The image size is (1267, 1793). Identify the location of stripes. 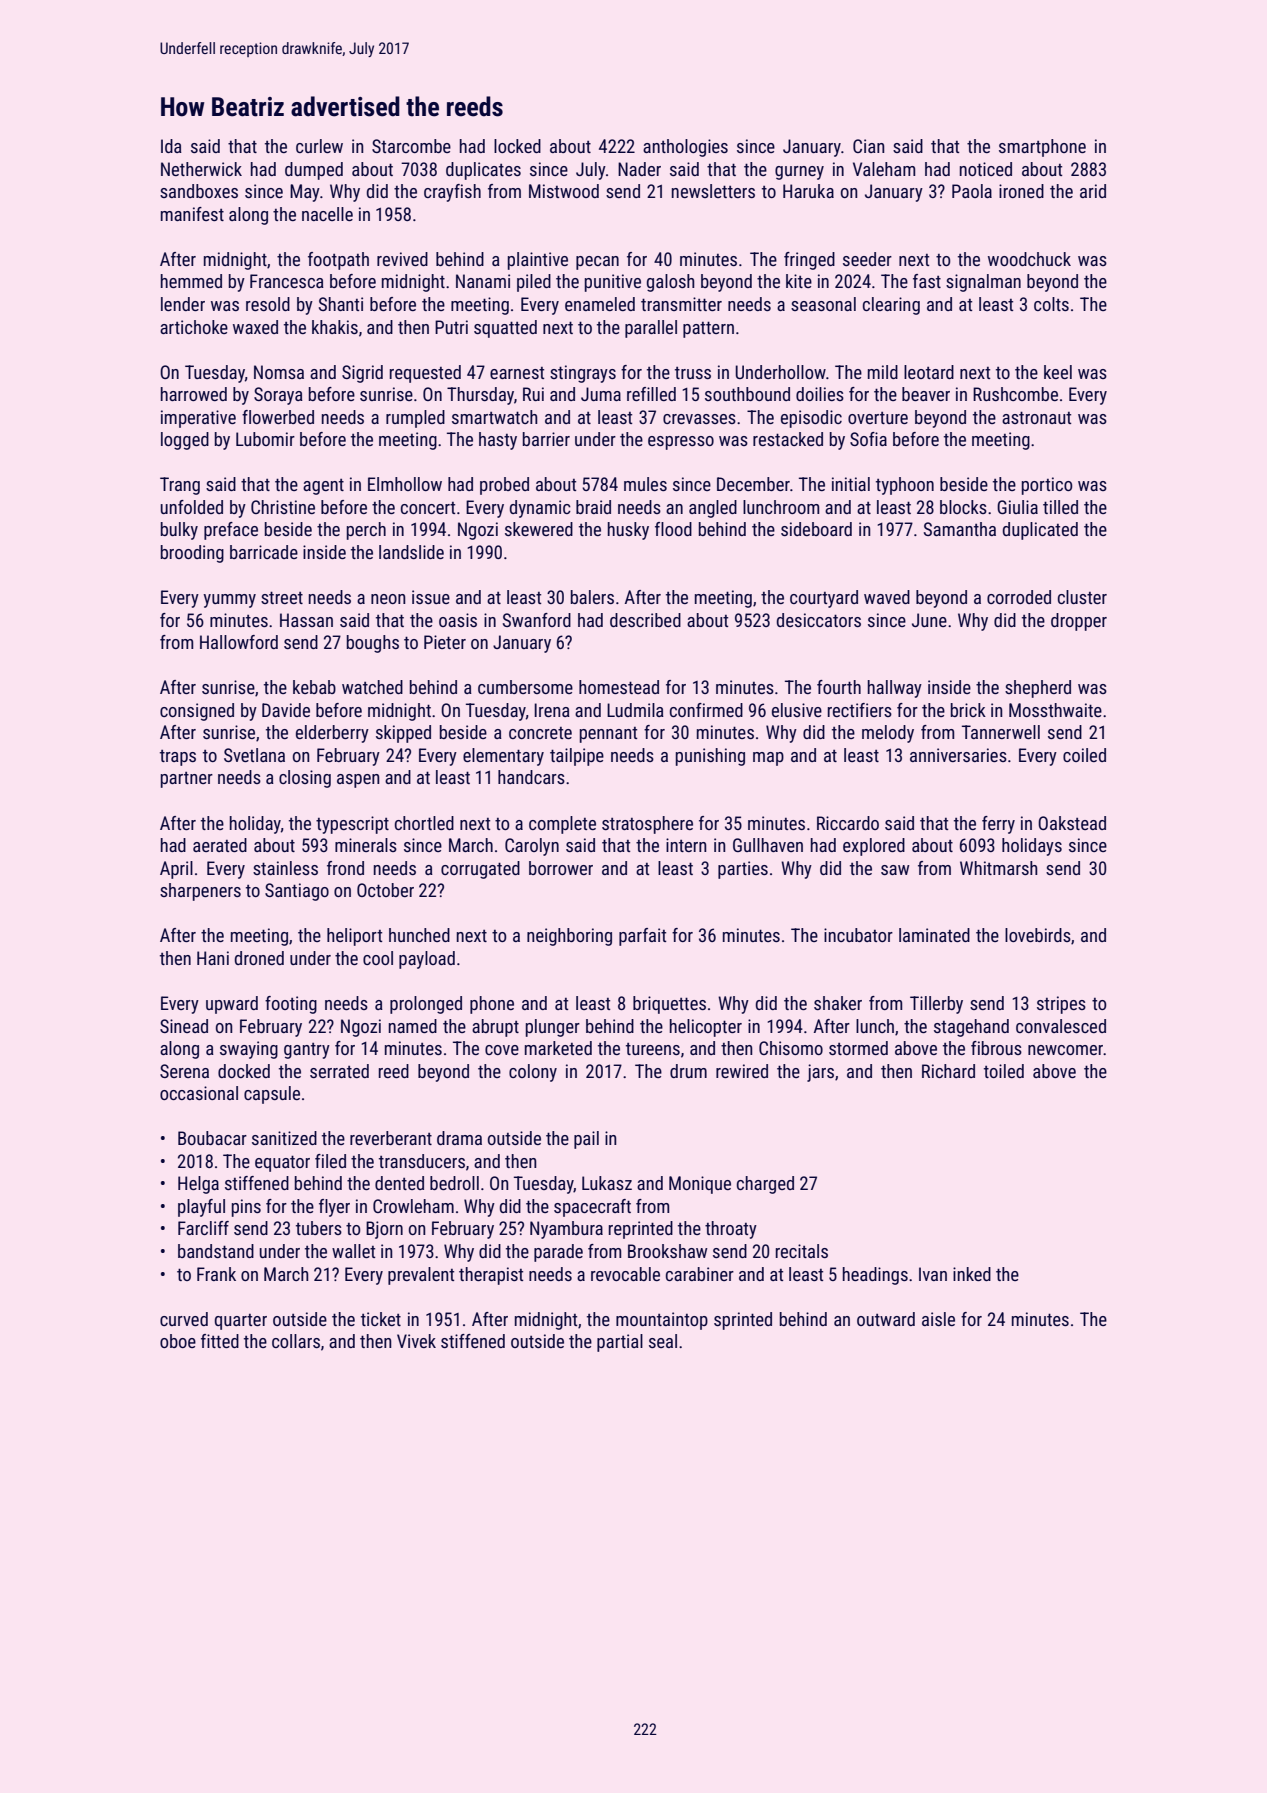
(1061, 1005).
